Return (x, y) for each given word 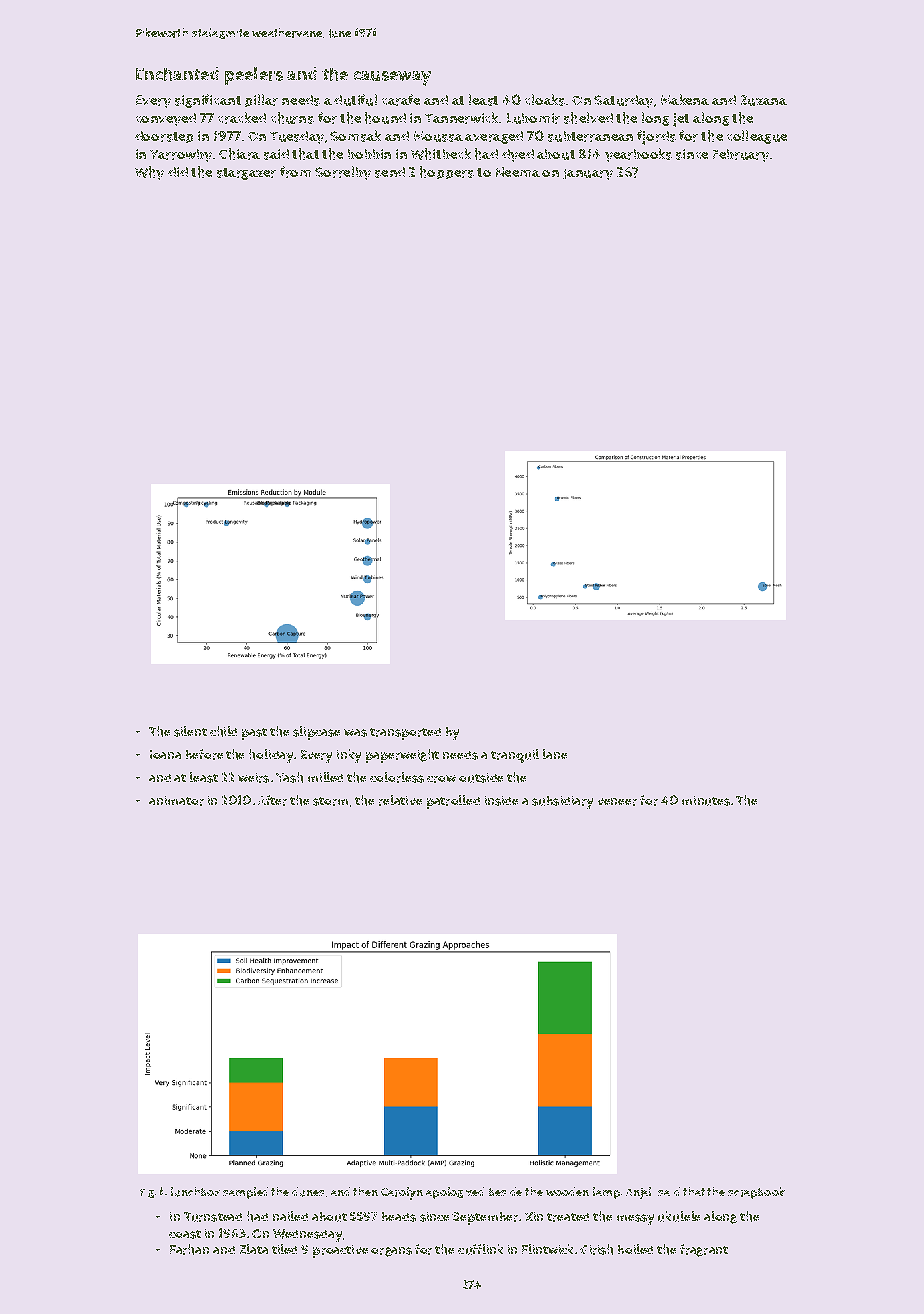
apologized (455, 1193)
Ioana (165, 754)
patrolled (453, 802)
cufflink (480, 1249)
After (272, 800)
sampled (245, 1193)
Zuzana (764, 100)
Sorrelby (343, 173)
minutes (706, 801)
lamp (606, 1193)
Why (149, 173)
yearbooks (638, 155)
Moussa (438, 136)
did (178, 172)
